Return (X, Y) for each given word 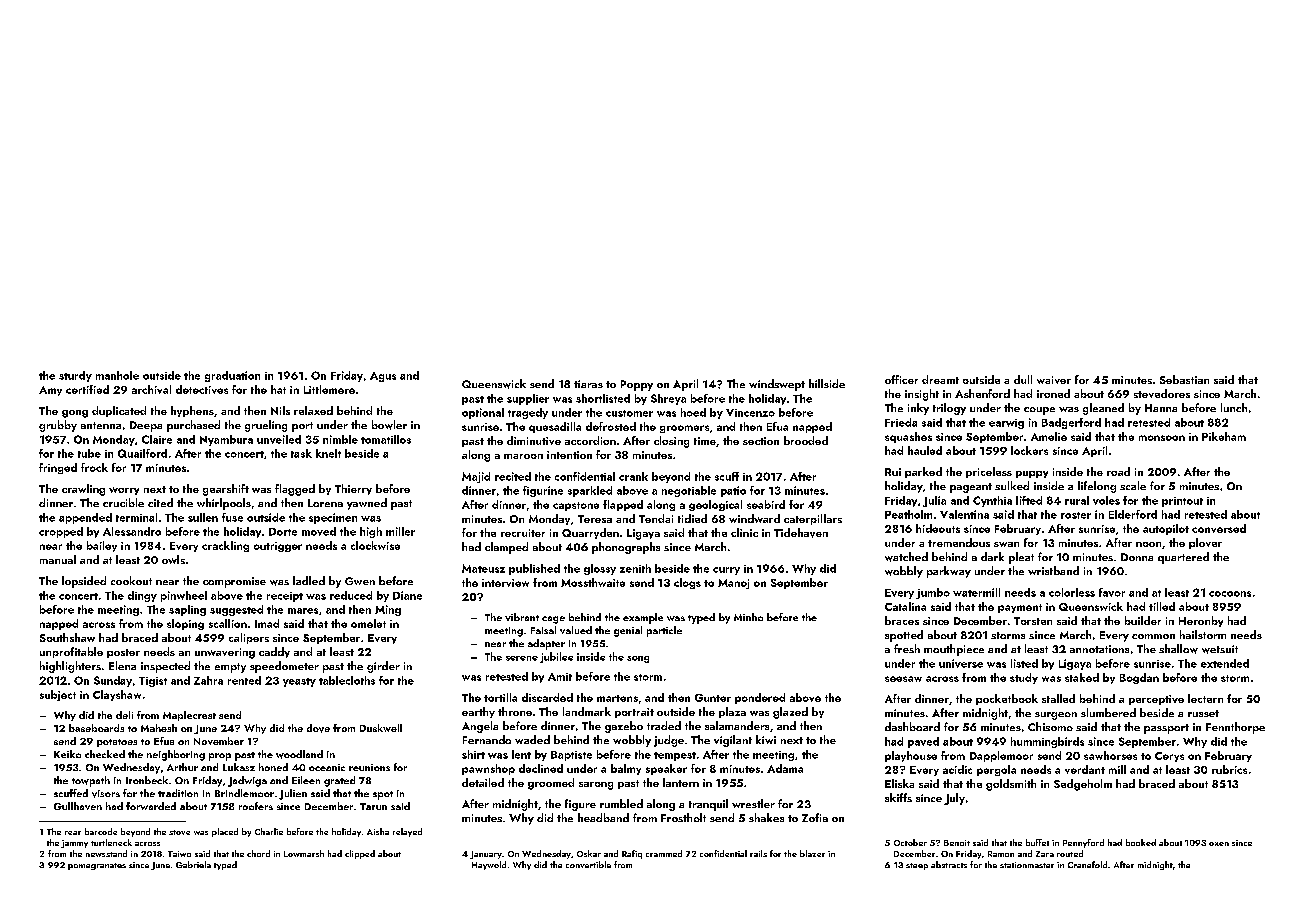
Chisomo (1050, 726)
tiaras (588, 384)
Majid (476, 477)
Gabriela (193, 864)
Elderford (1133, 514)
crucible (123, 502)
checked (105, 754)
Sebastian (1184, 379)
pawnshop (488, 769)
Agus (383, 377)
